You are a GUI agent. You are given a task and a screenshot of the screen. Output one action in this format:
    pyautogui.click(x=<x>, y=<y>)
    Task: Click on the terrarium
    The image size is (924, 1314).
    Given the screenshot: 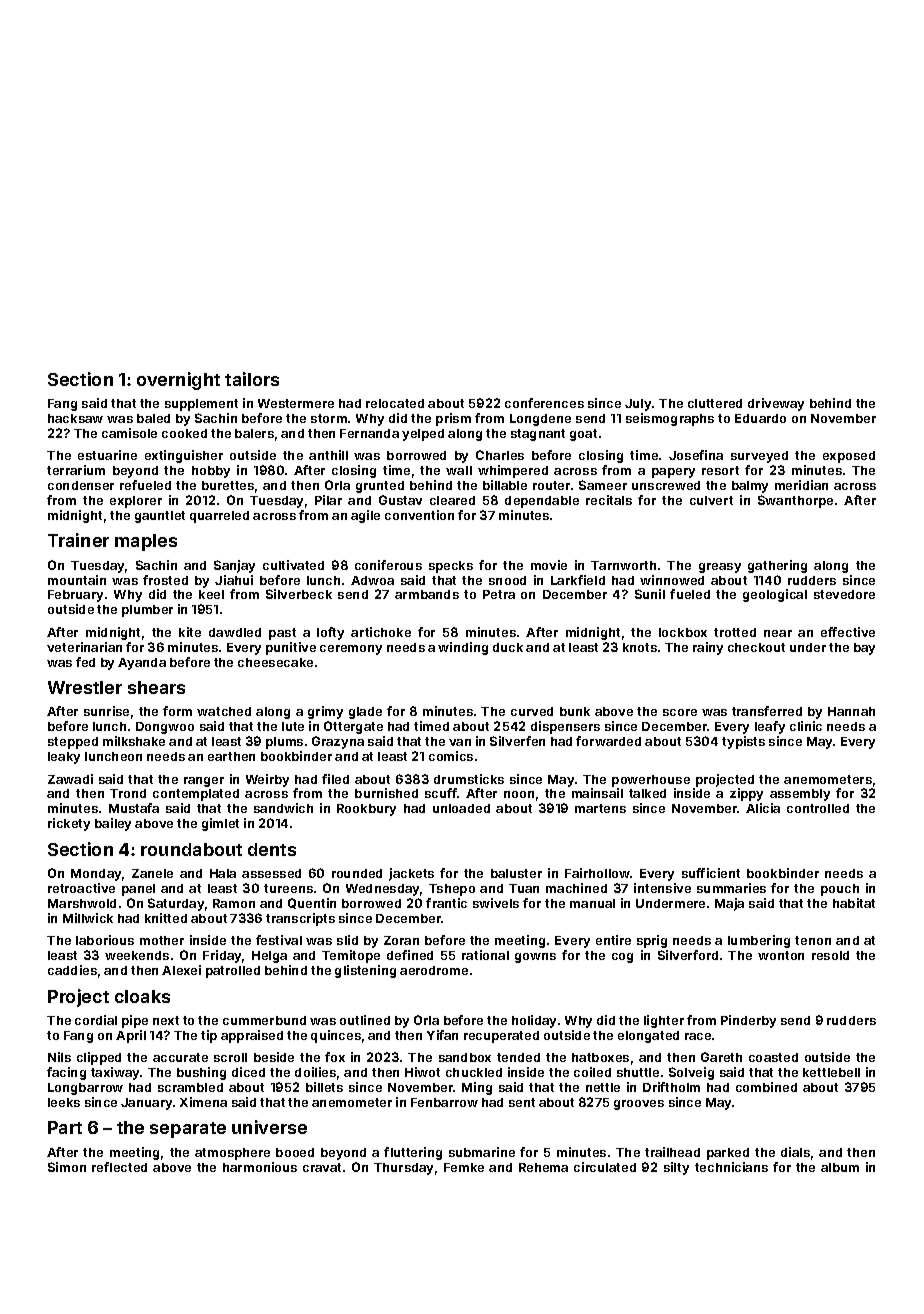 What is the action you would take?
    pyautogui.click(x=76, y=470)
